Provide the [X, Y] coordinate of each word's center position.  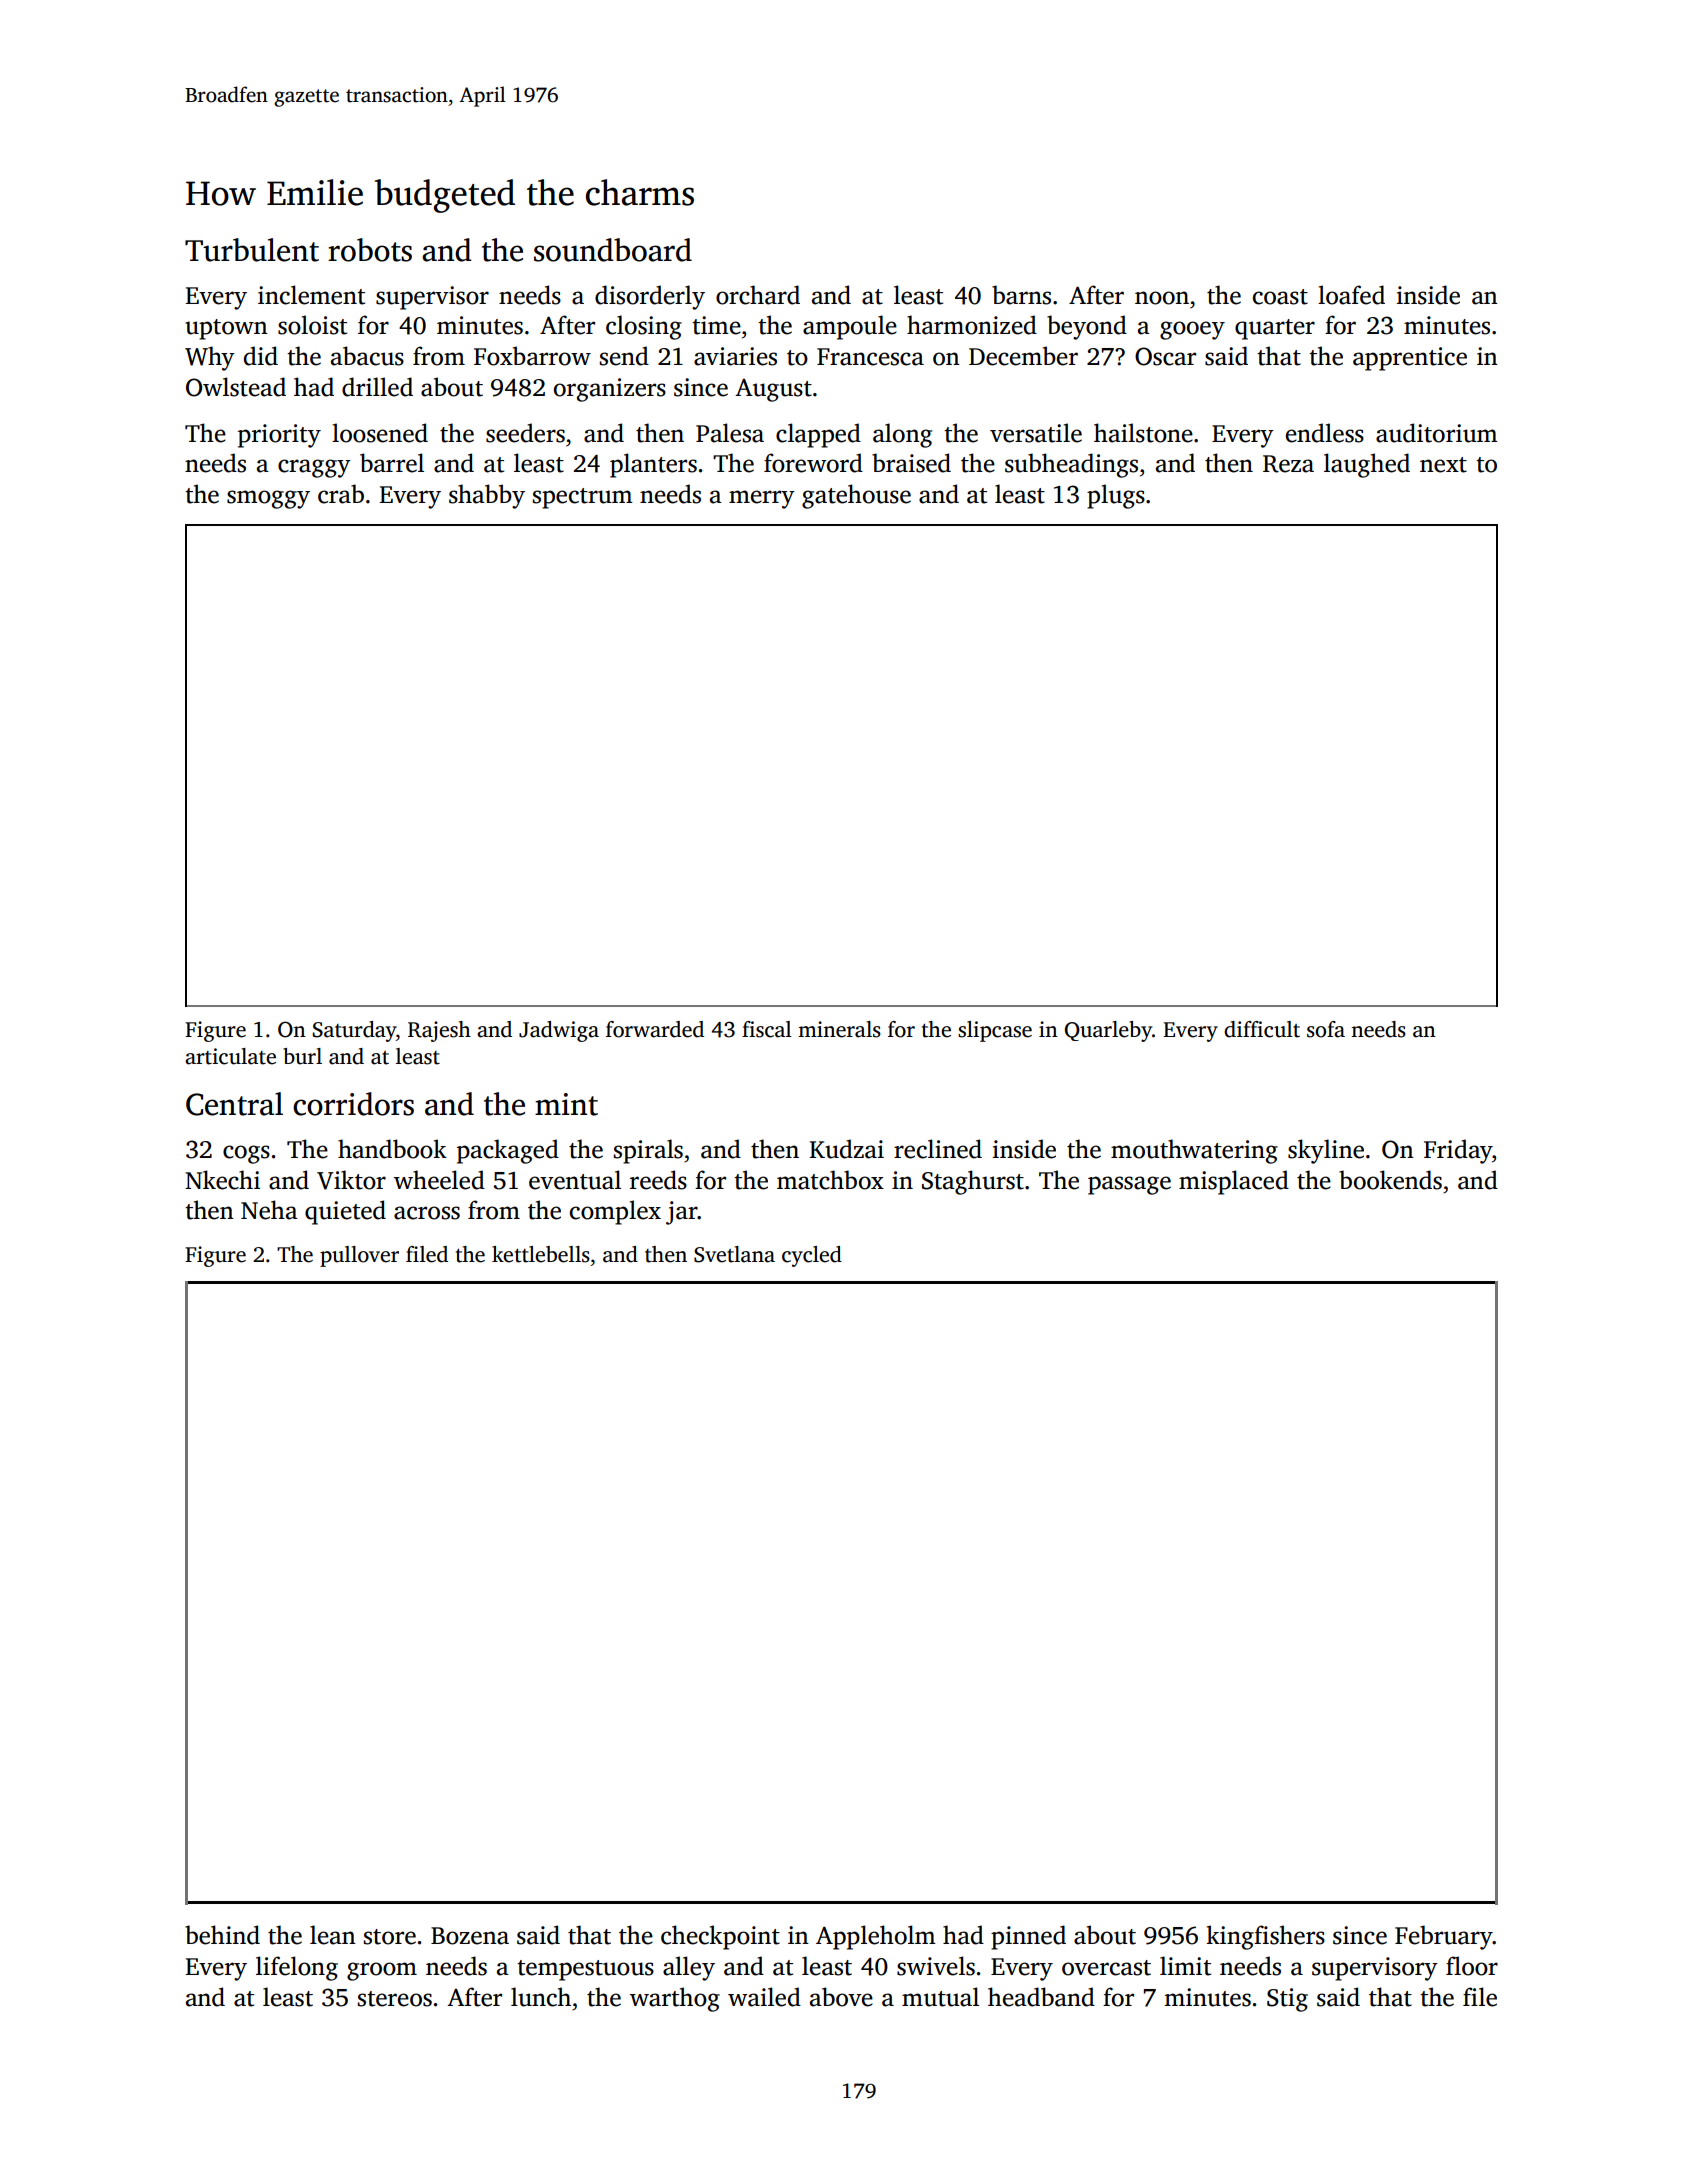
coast [1280, 297]
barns [1021, 295]
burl [302, 1056]
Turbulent [252, 250]
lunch [541, 1997]
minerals [839, 1029]
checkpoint [720, 1937]
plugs [1116, 496]
